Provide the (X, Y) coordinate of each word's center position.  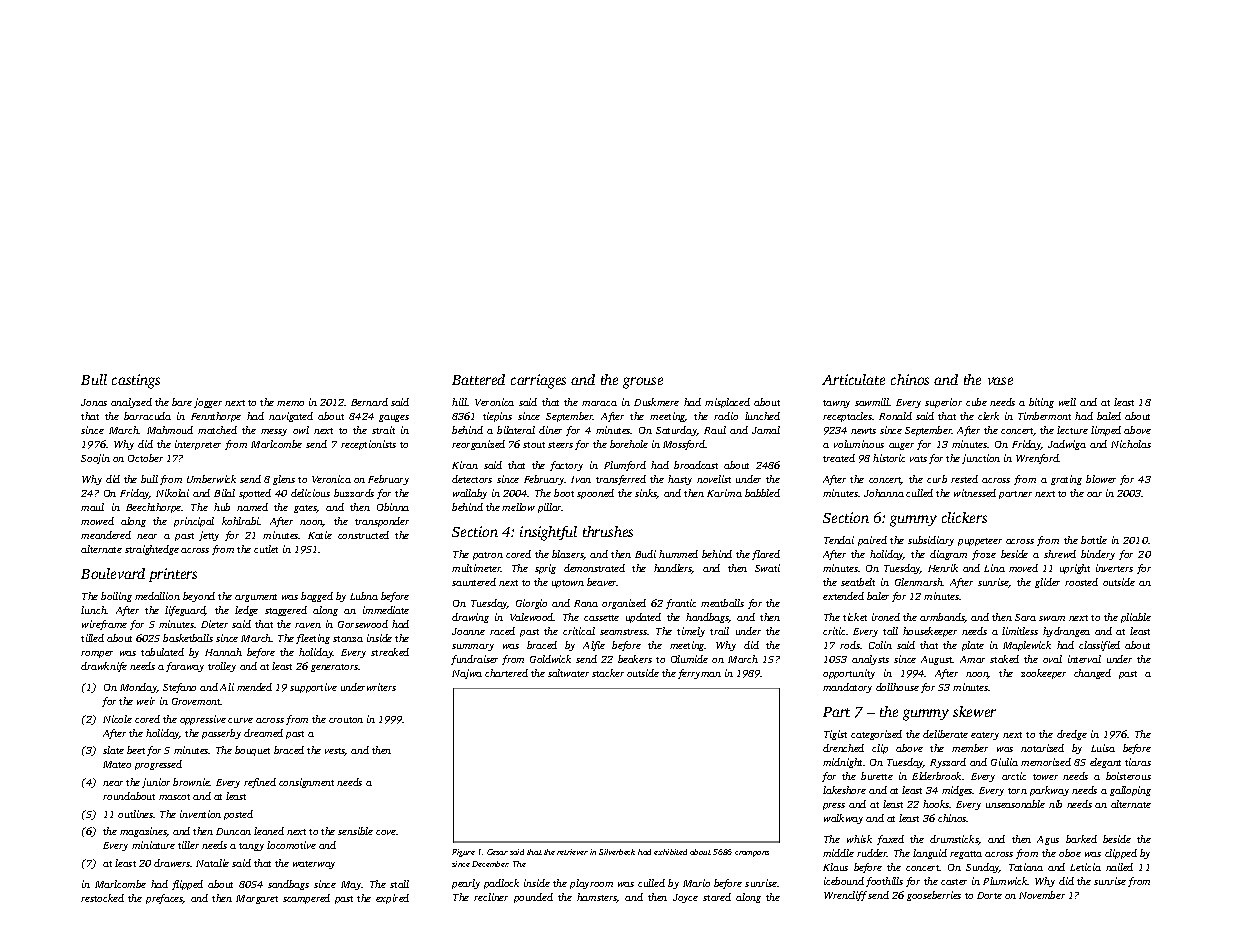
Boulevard (113, 573)
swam (1052, 618)
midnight (842, 763)
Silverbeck (617, 852)
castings (136, 381)
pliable (1136, 618)
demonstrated (594, 568)
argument (256, 598)
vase (1000, 381)
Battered (478, 379)
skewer (974, 711)
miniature (153, 845)
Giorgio (531, 604)
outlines (136, 814)
